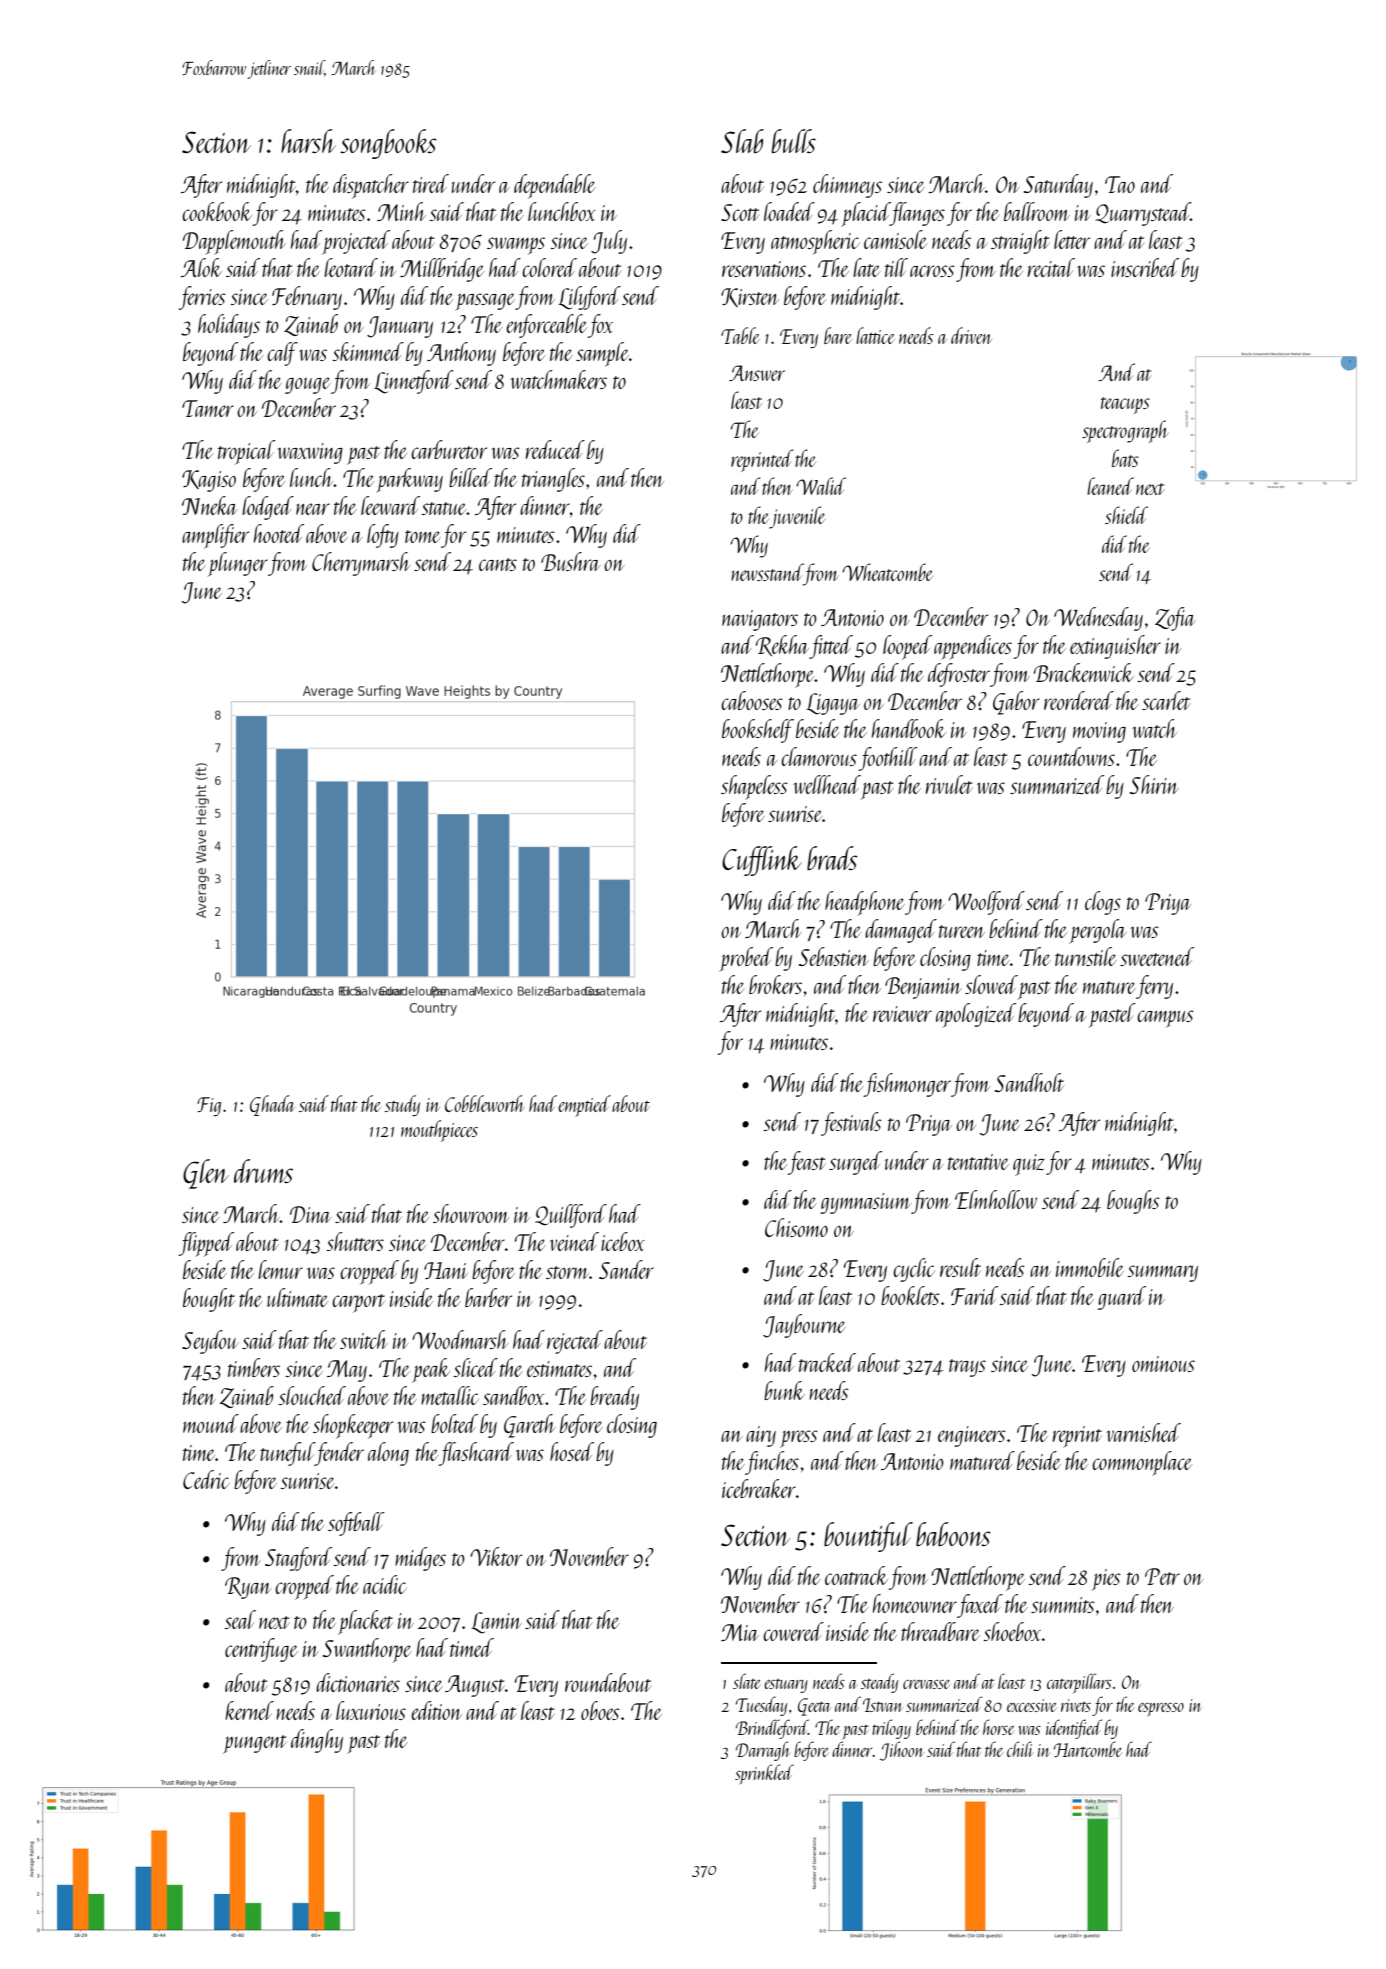 The image size is (1386, 1969). Describe the element at coordinates (254, 1744) in the screenshot. I see `pungent` at that location.
